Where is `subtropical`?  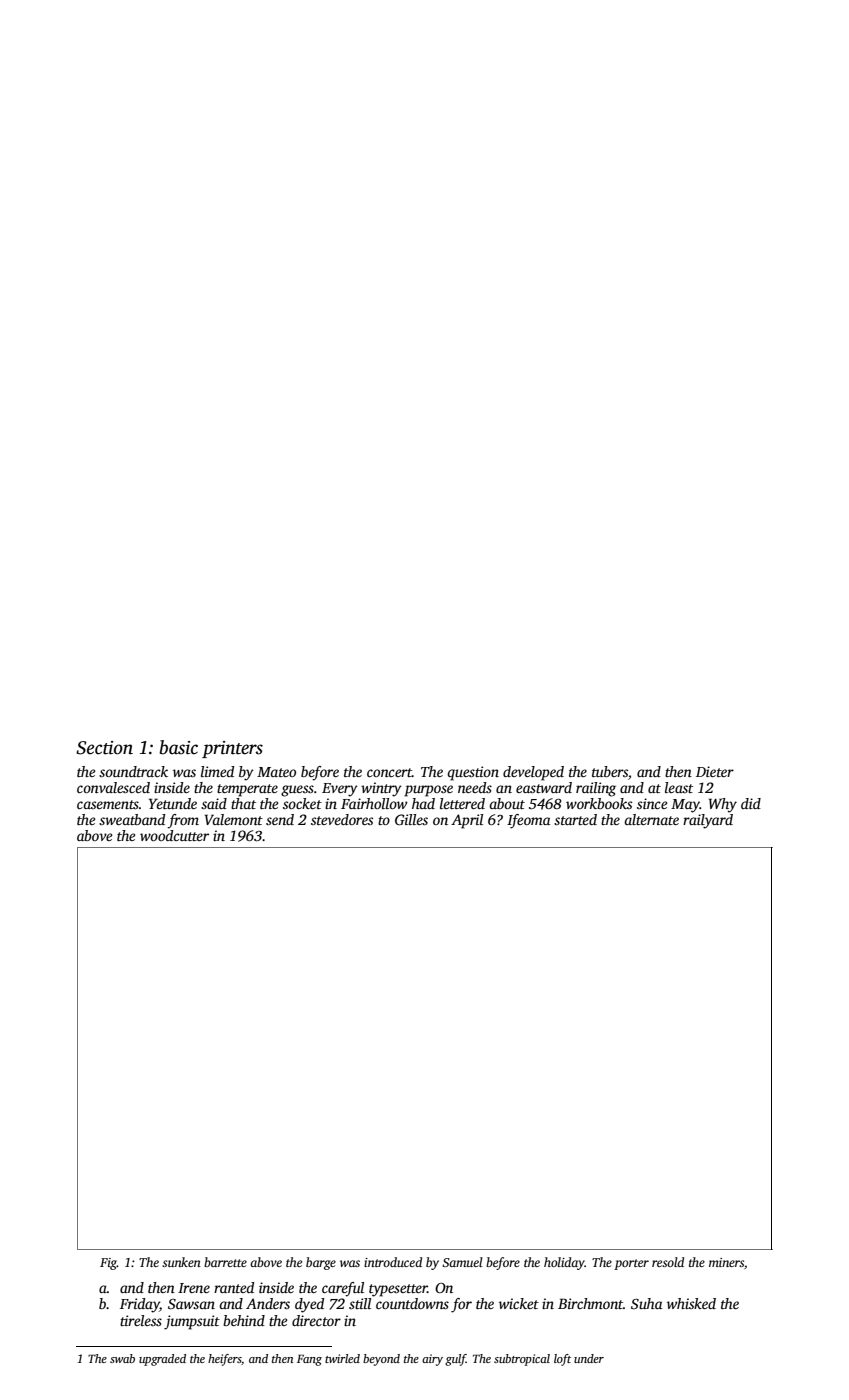 subtropical is located at coordinates (522, 1360).
